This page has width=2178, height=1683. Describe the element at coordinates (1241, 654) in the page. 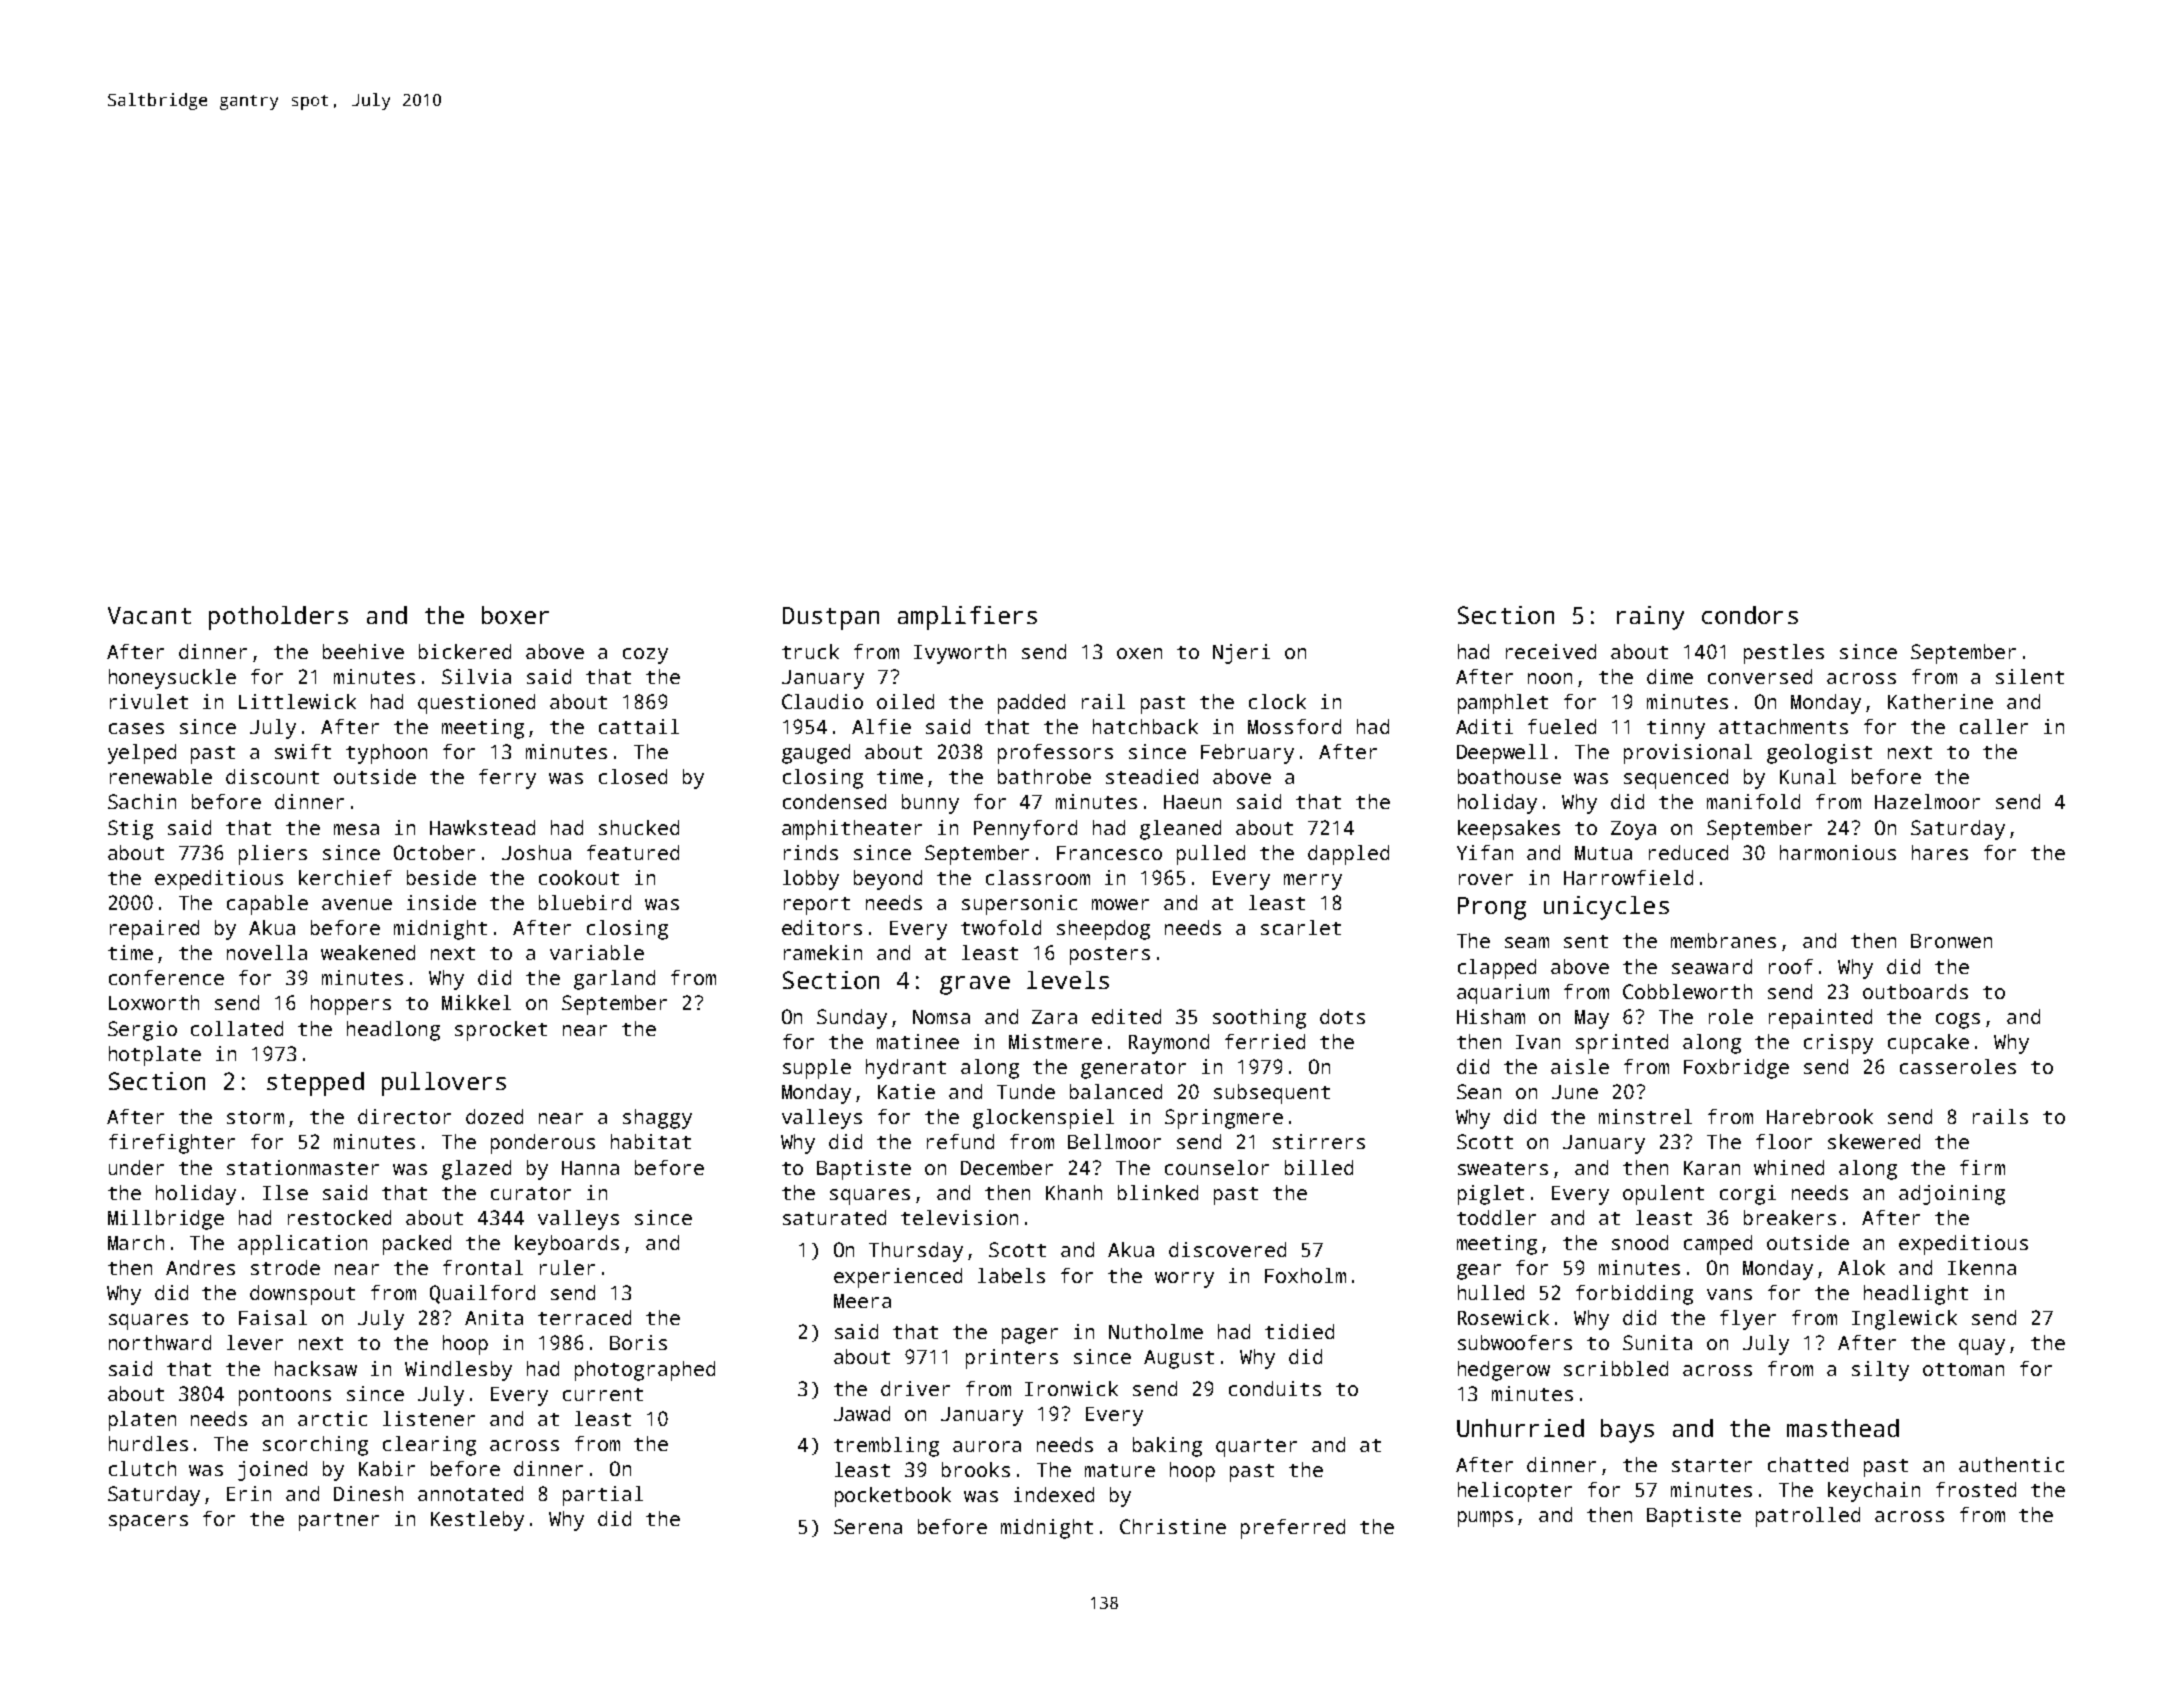

I see `Njeri` at that location.
